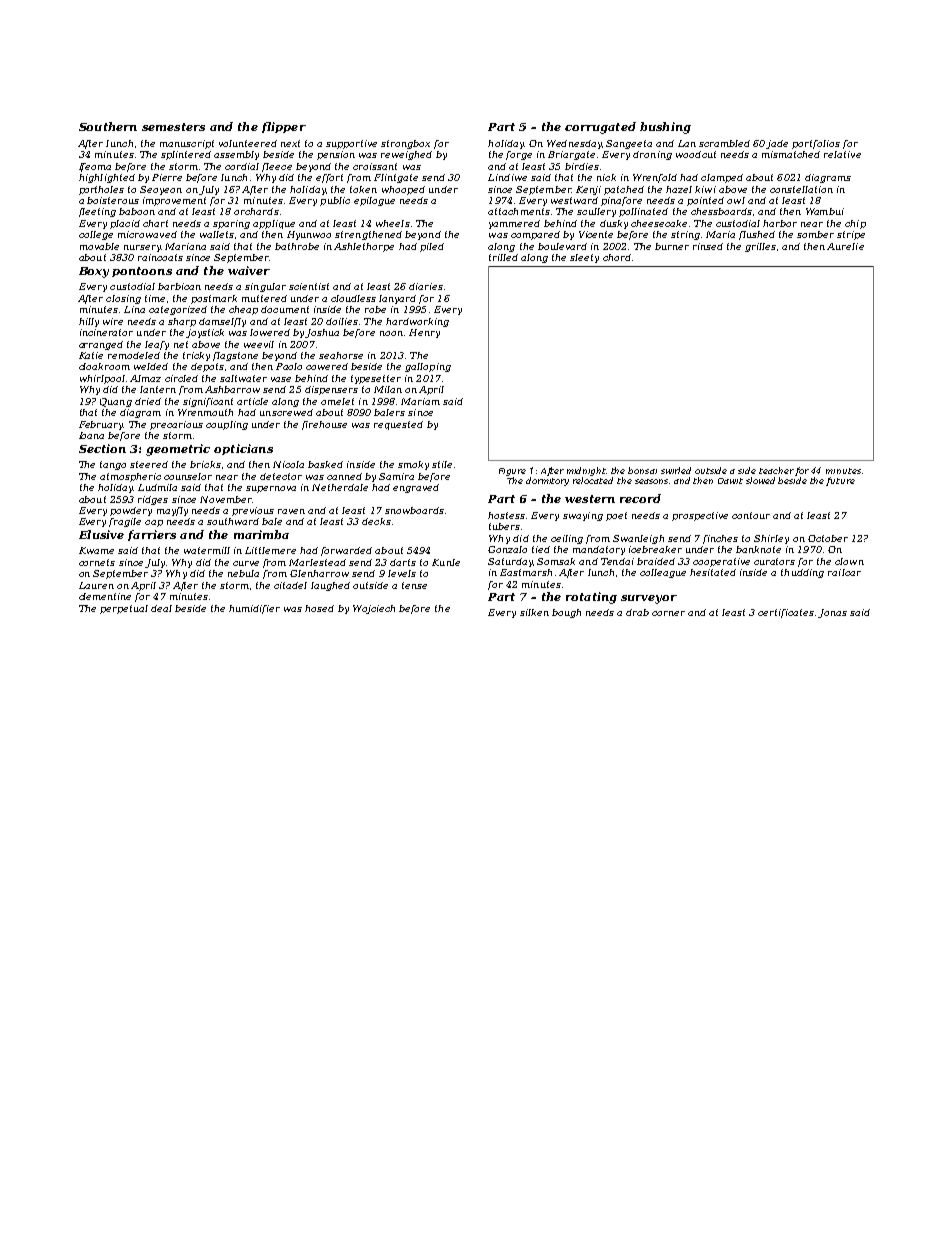  What do you see at coordinates (396, 178) in the document?
I see `Flintgate` at bounding box center [396, 178].
